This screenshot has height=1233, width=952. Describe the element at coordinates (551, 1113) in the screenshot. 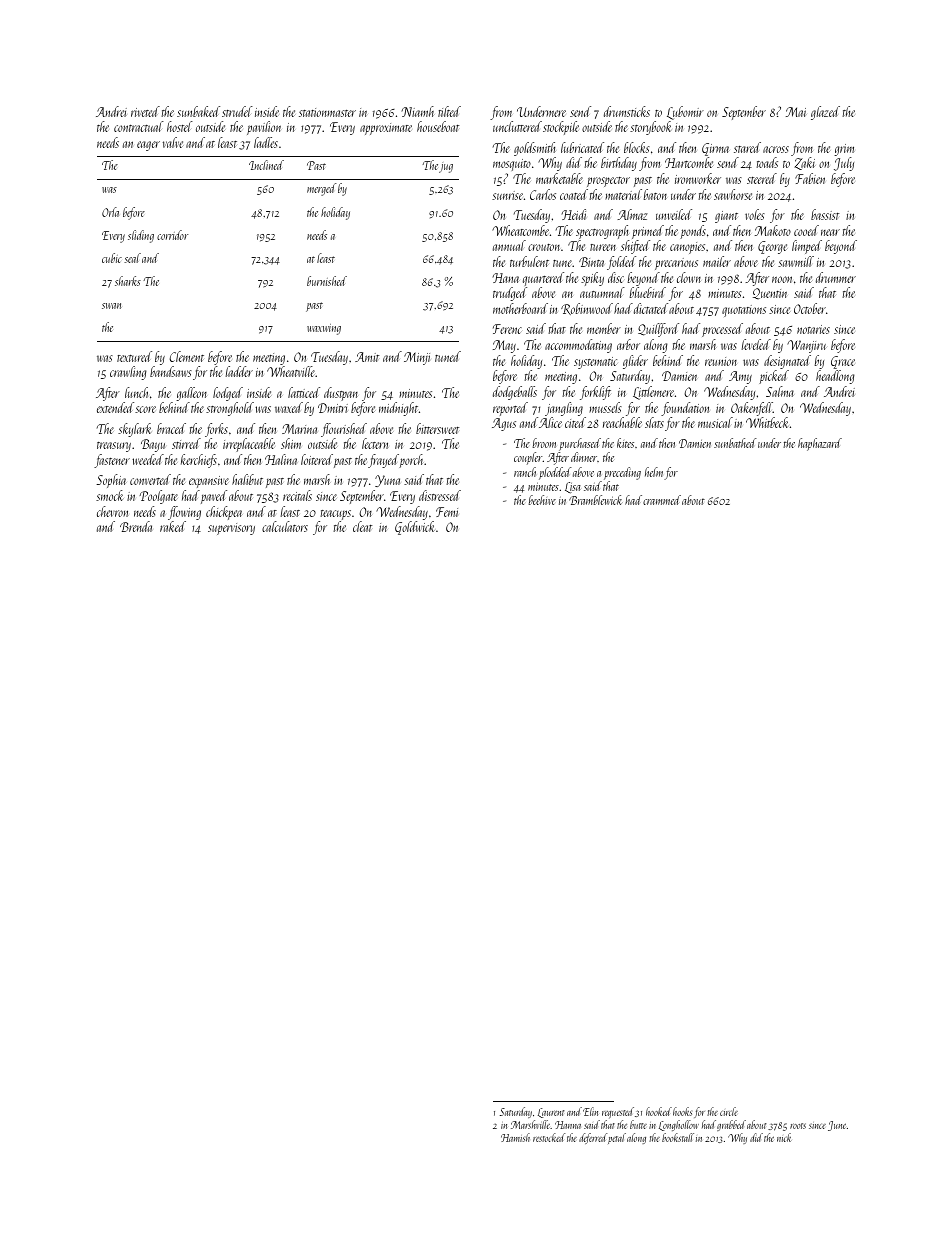

I see `Laurent` at that location.
